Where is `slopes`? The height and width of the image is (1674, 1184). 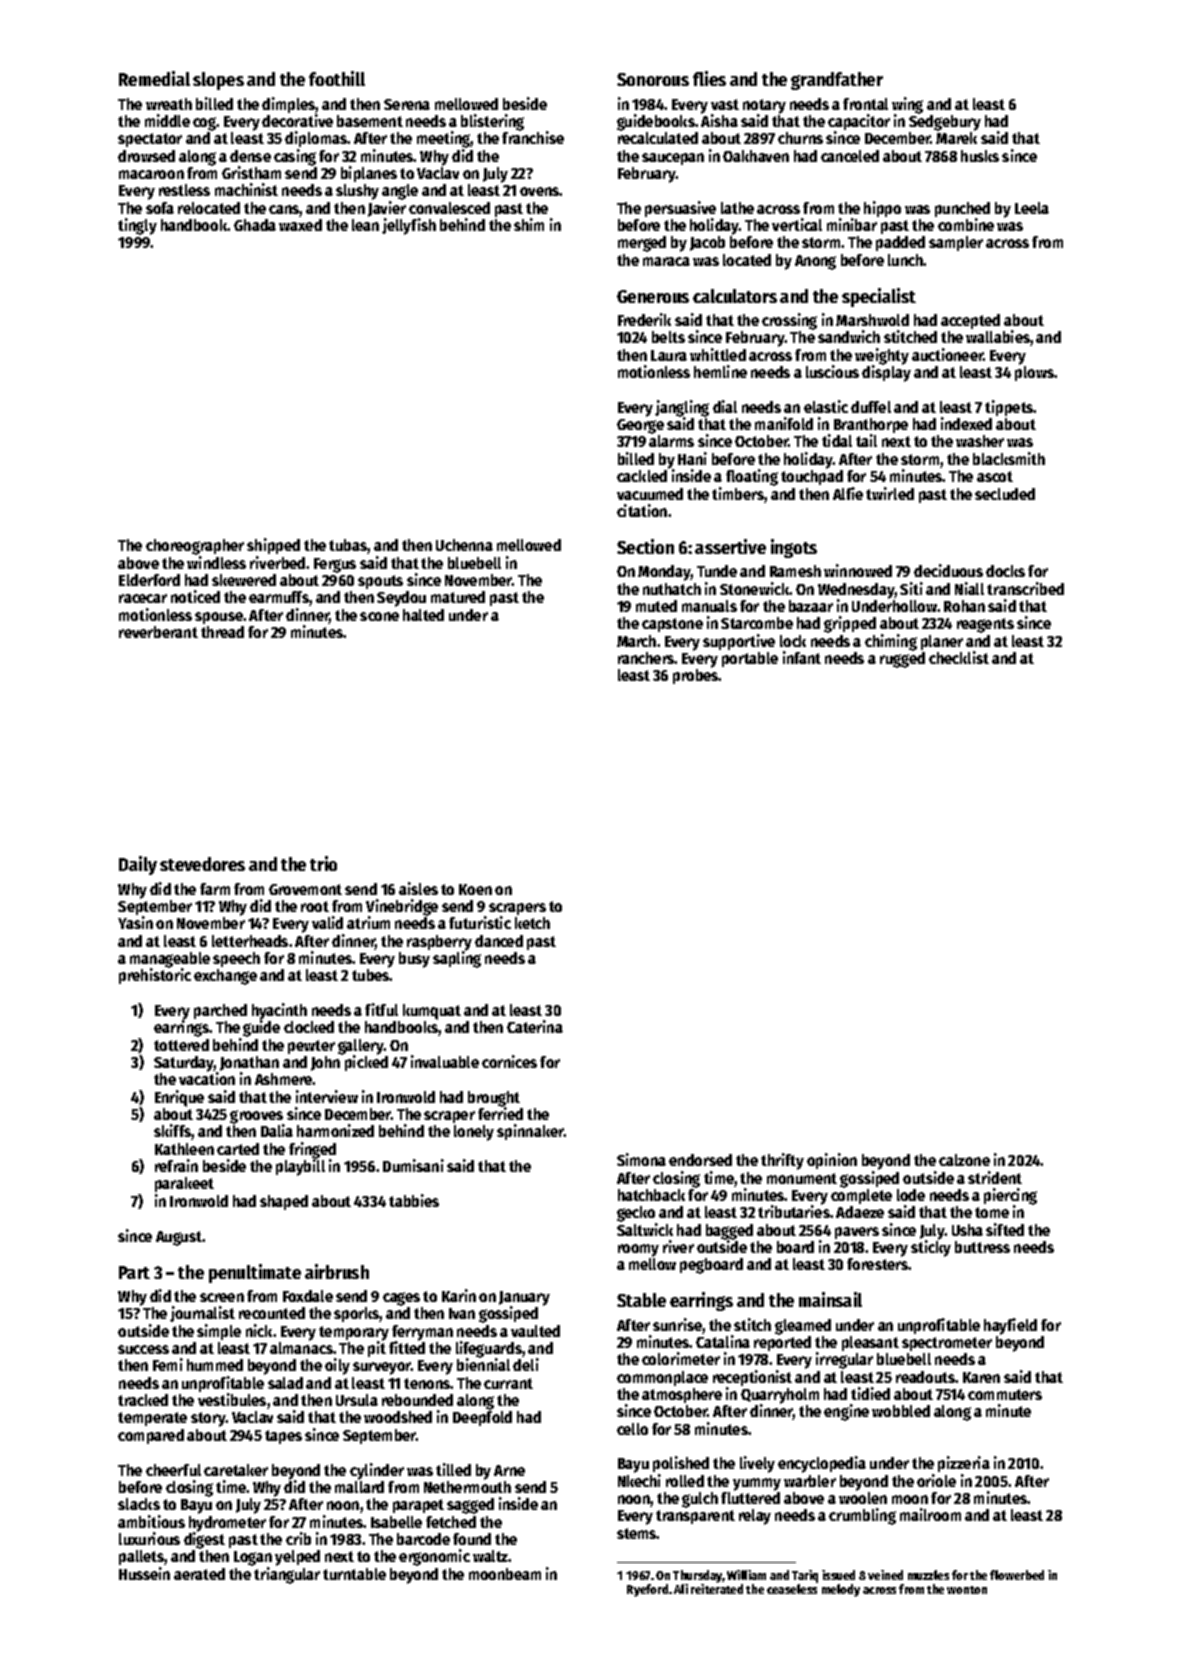
slopes is located at coordinates (218, 81).
